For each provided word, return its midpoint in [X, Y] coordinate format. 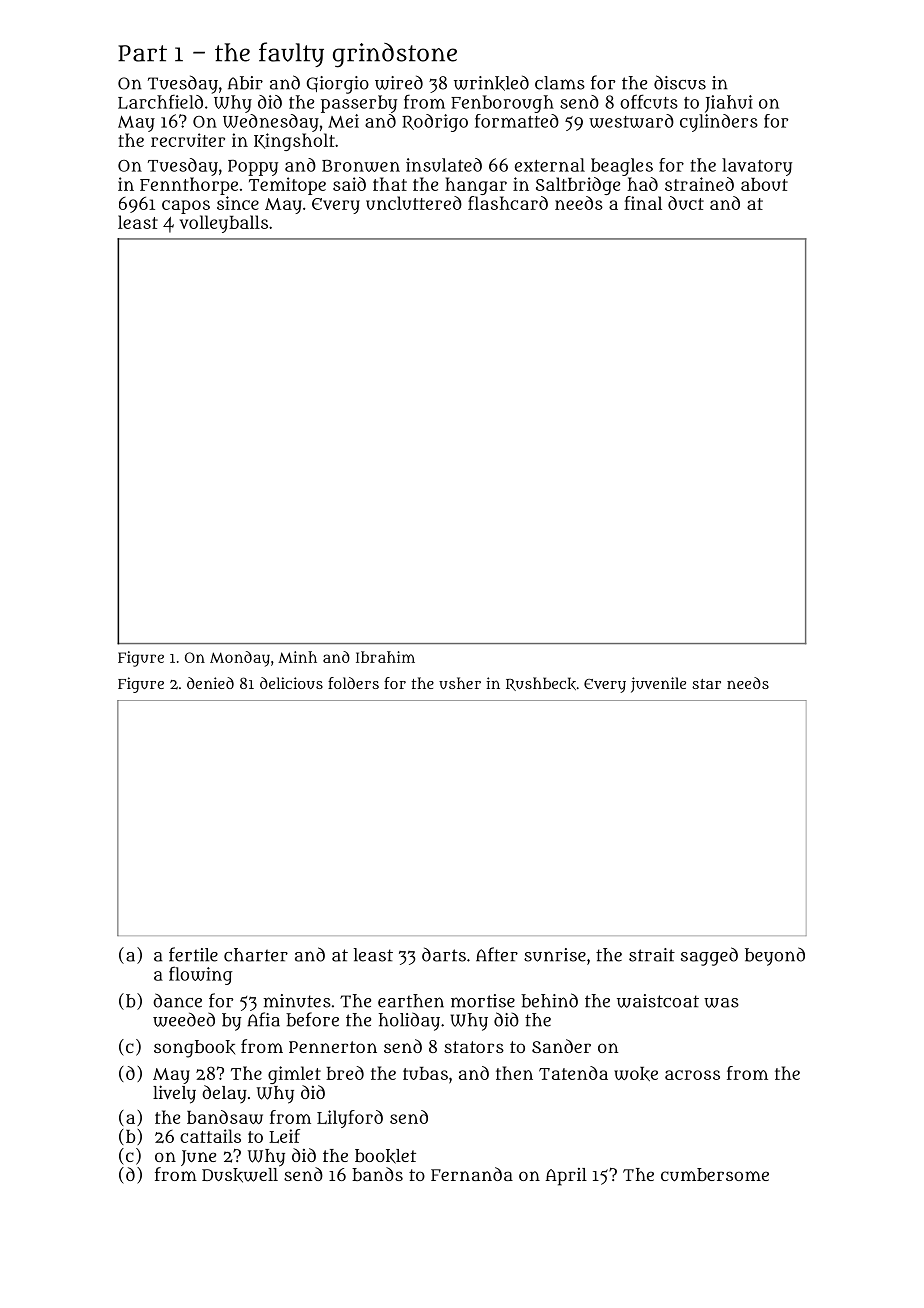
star [706, 684]
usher [460, 683]
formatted [517, 121]
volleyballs [224, 224]
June [198, 1158]
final [643, 203]
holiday [409, 1021]
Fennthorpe [189, 186]
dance [177, 1000]
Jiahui [729, 104]
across [692, 1075]
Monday [240, 659]
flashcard [508, 203]
